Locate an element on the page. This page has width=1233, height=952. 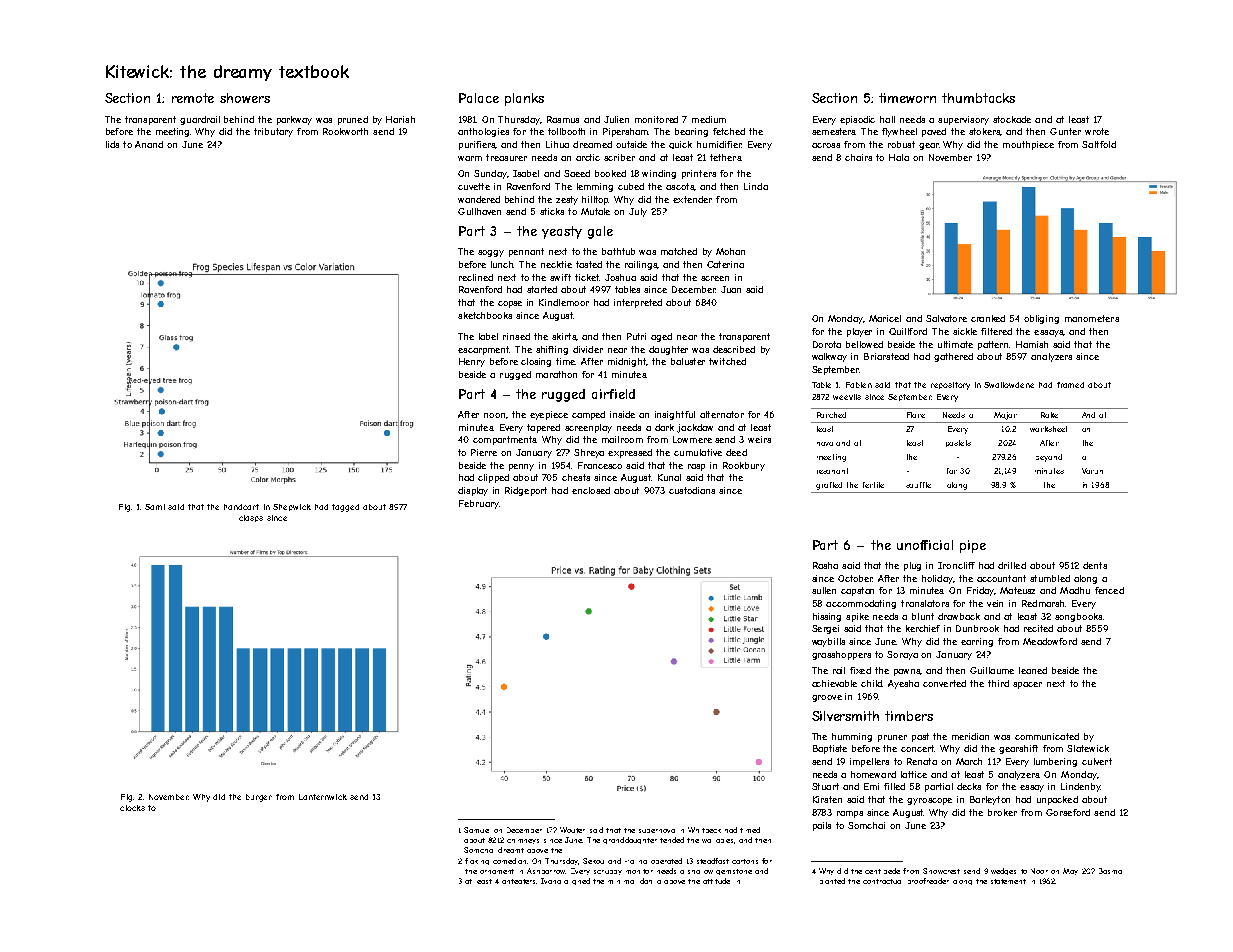
Julien is located at coordinates (616, 119).
